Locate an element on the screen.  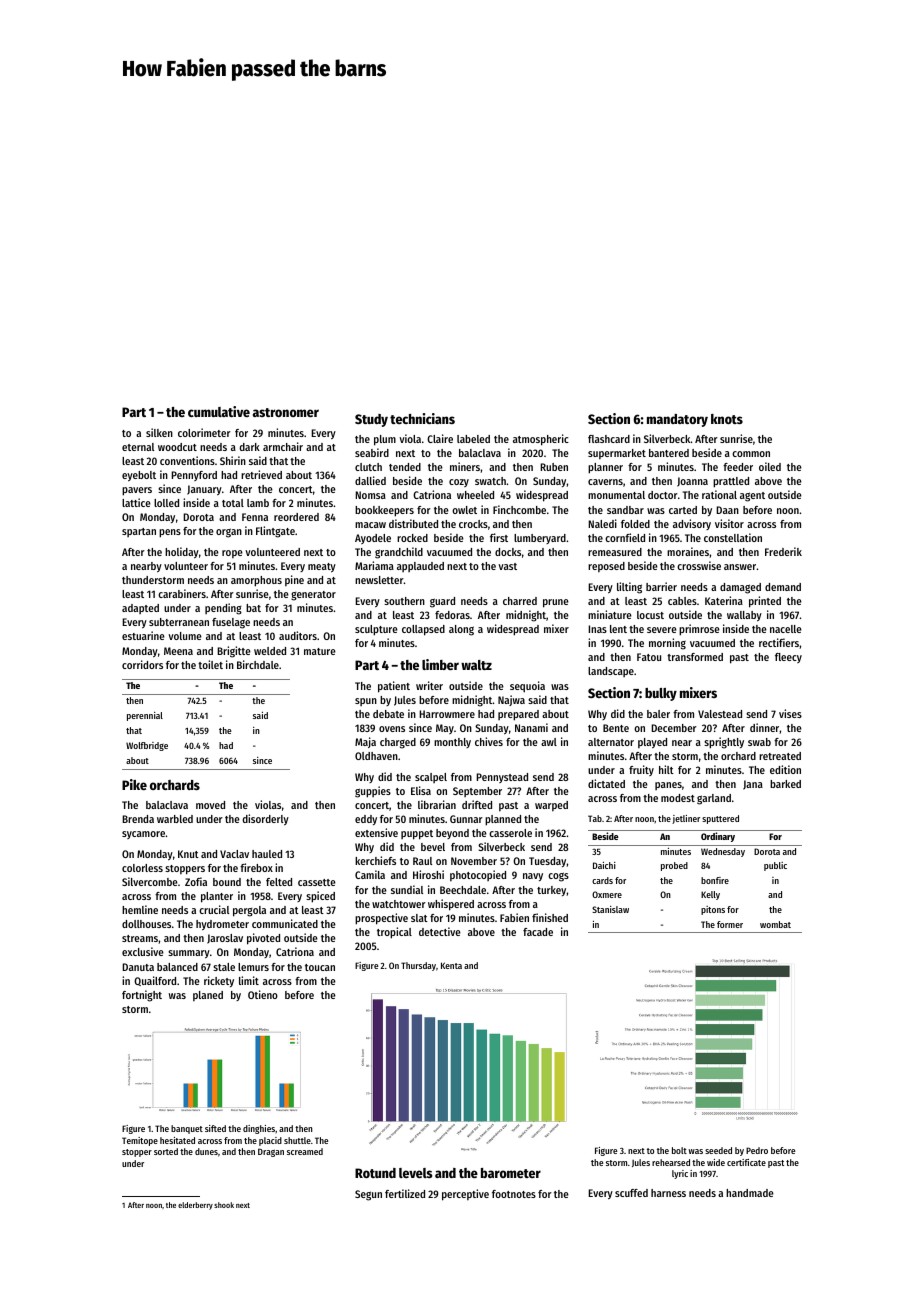
Maja is located at coordinates (365, 742).
